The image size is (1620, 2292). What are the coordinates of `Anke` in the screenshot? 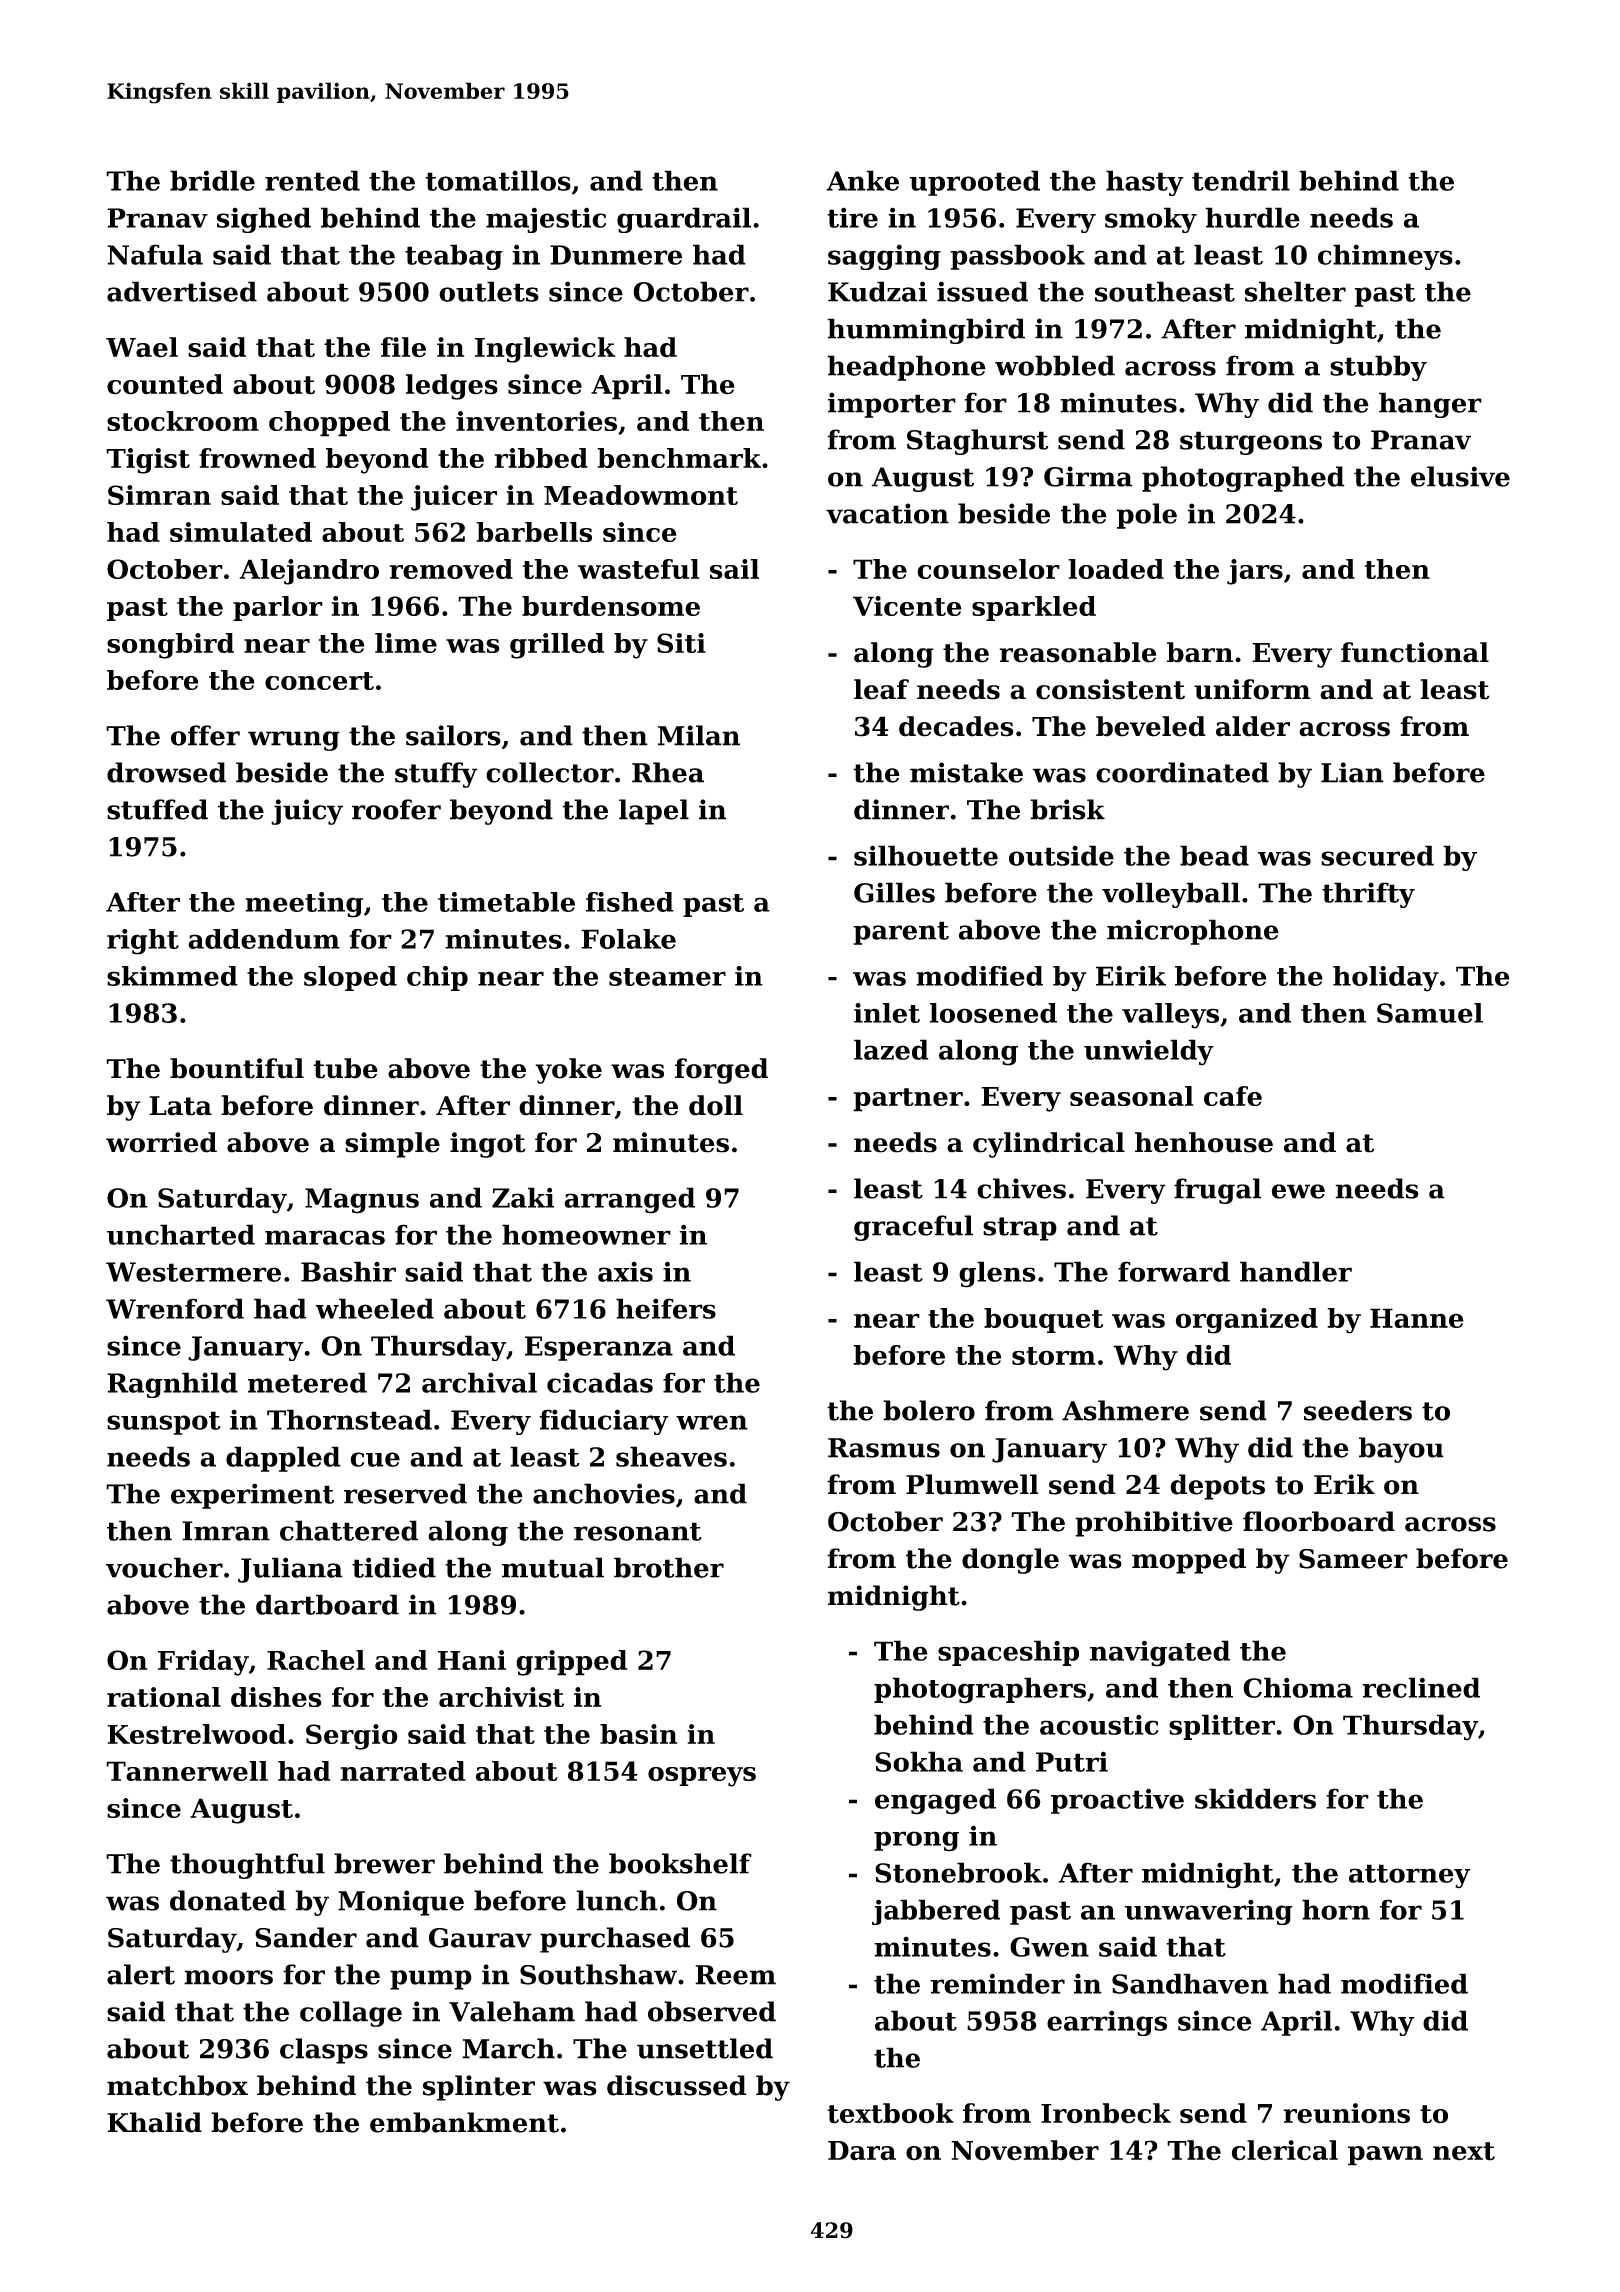 It's located at (862, 180).
